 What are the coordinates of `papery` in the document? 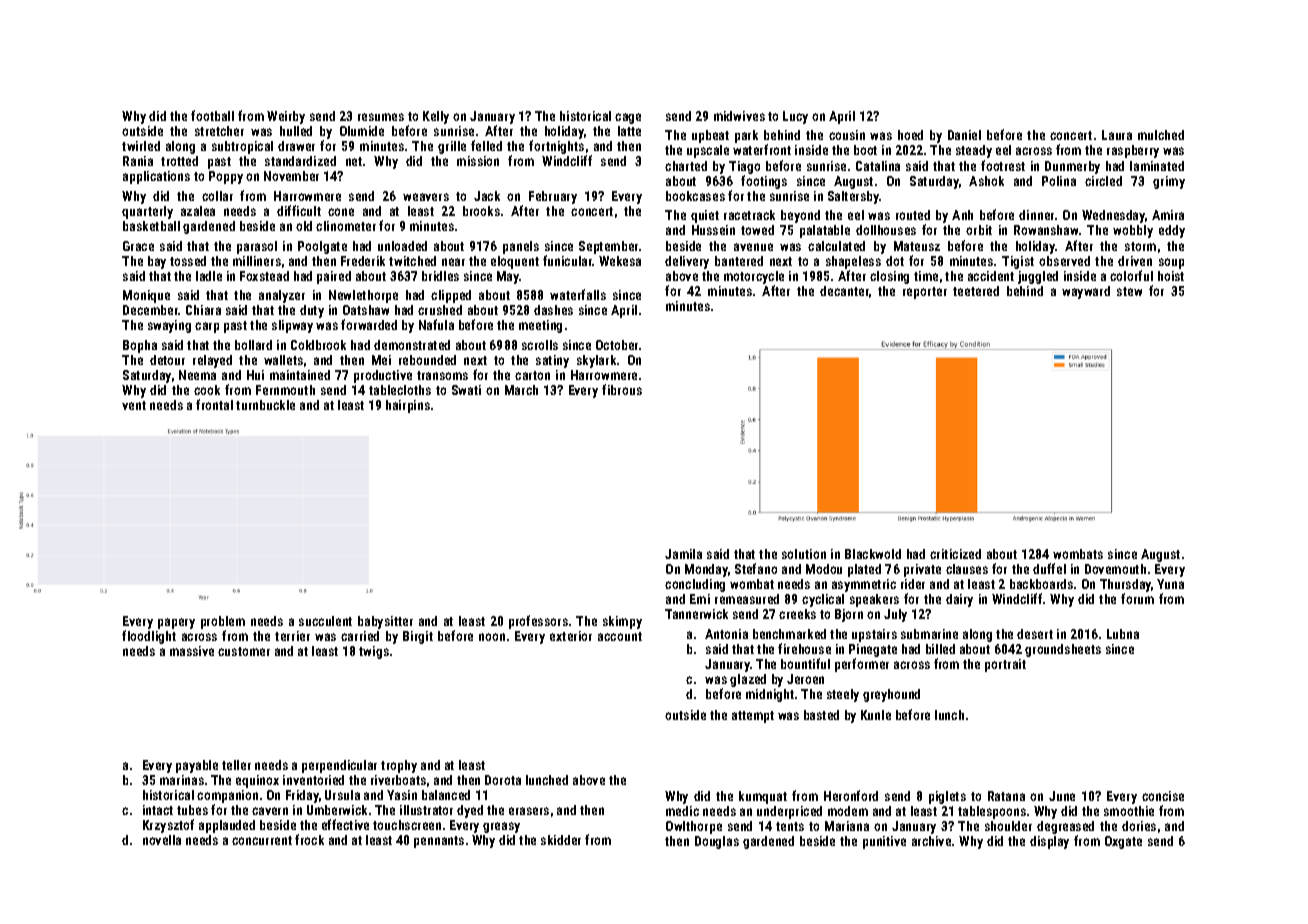 It's located at (176, 623).
